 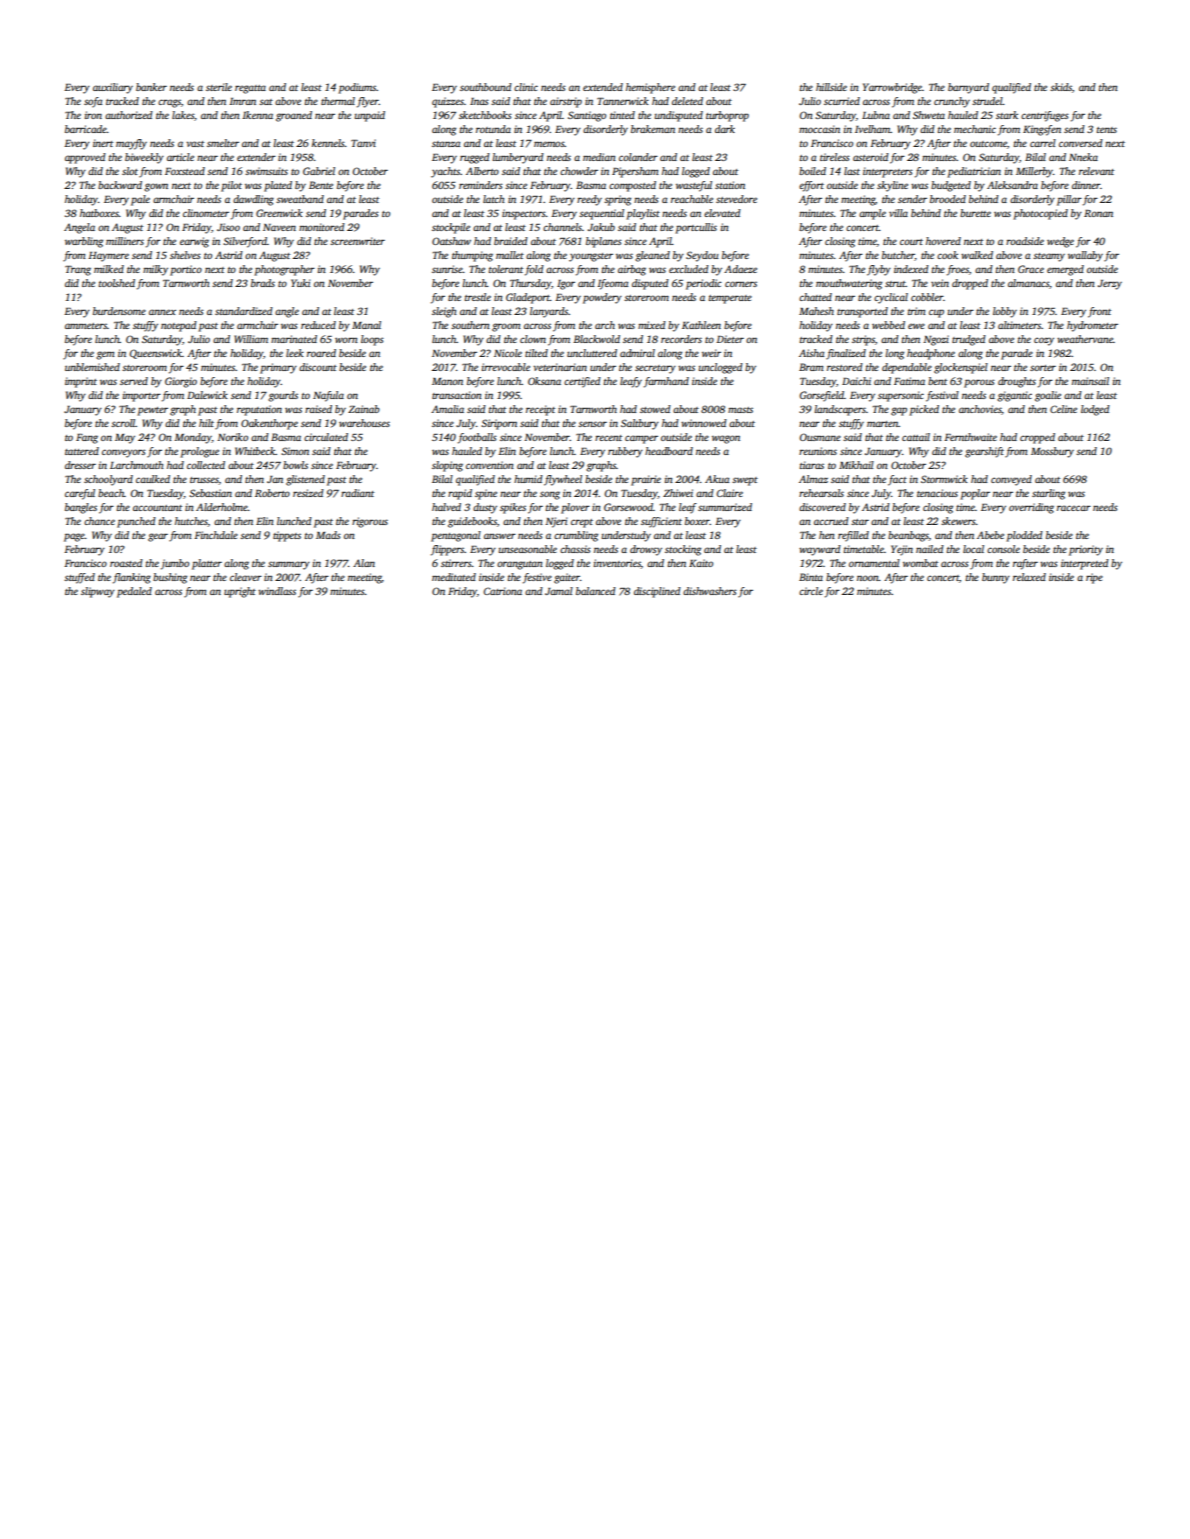 What do you see at coordinates (888, 172) in the page?
I see `interpreters` at bounding box center [888, 172].
